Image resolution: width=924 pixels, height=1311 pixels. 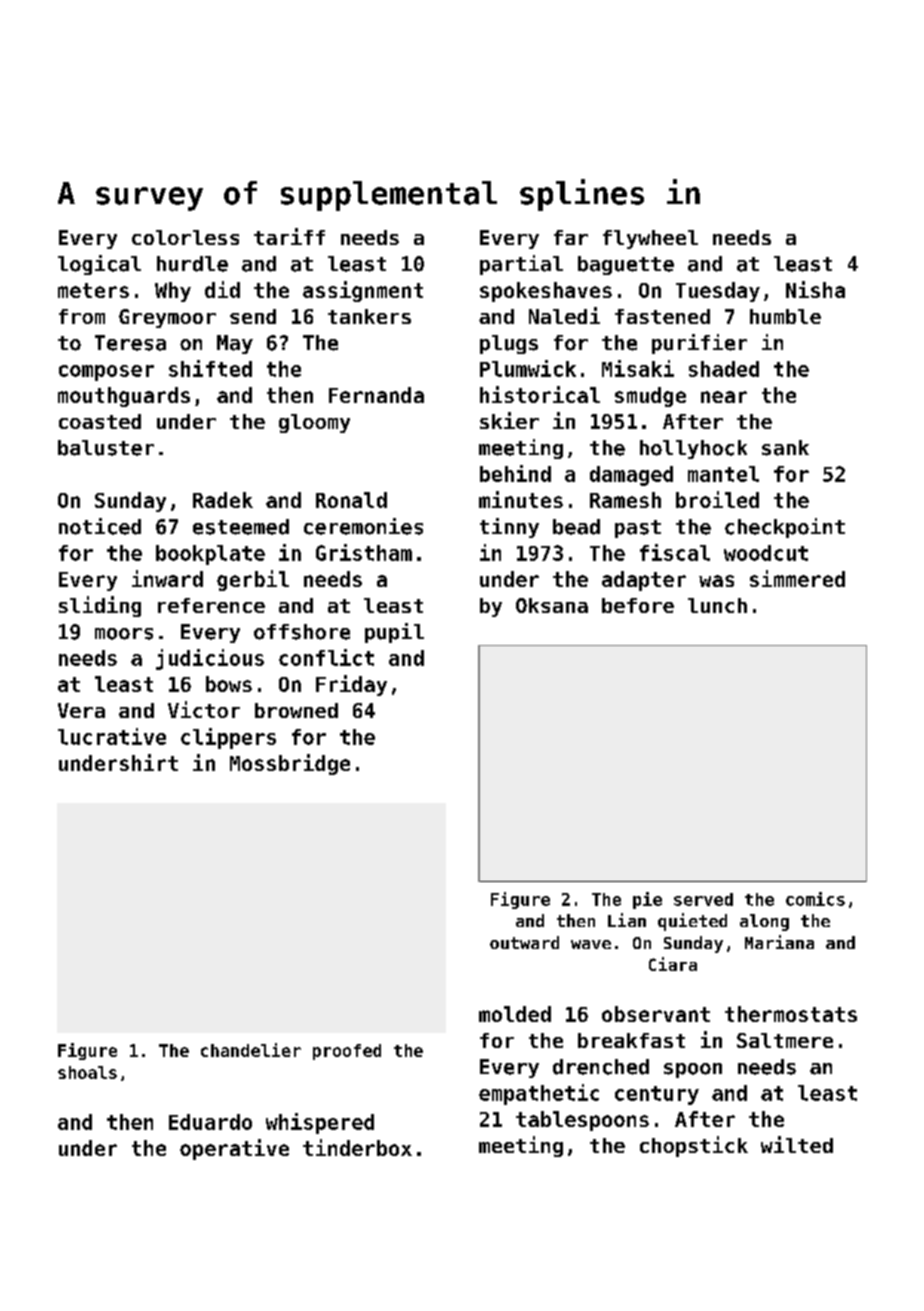 What do you see at coordinates (289, 236) in the screenshot?
I see `tariff` at bounding box center [289, 236].
